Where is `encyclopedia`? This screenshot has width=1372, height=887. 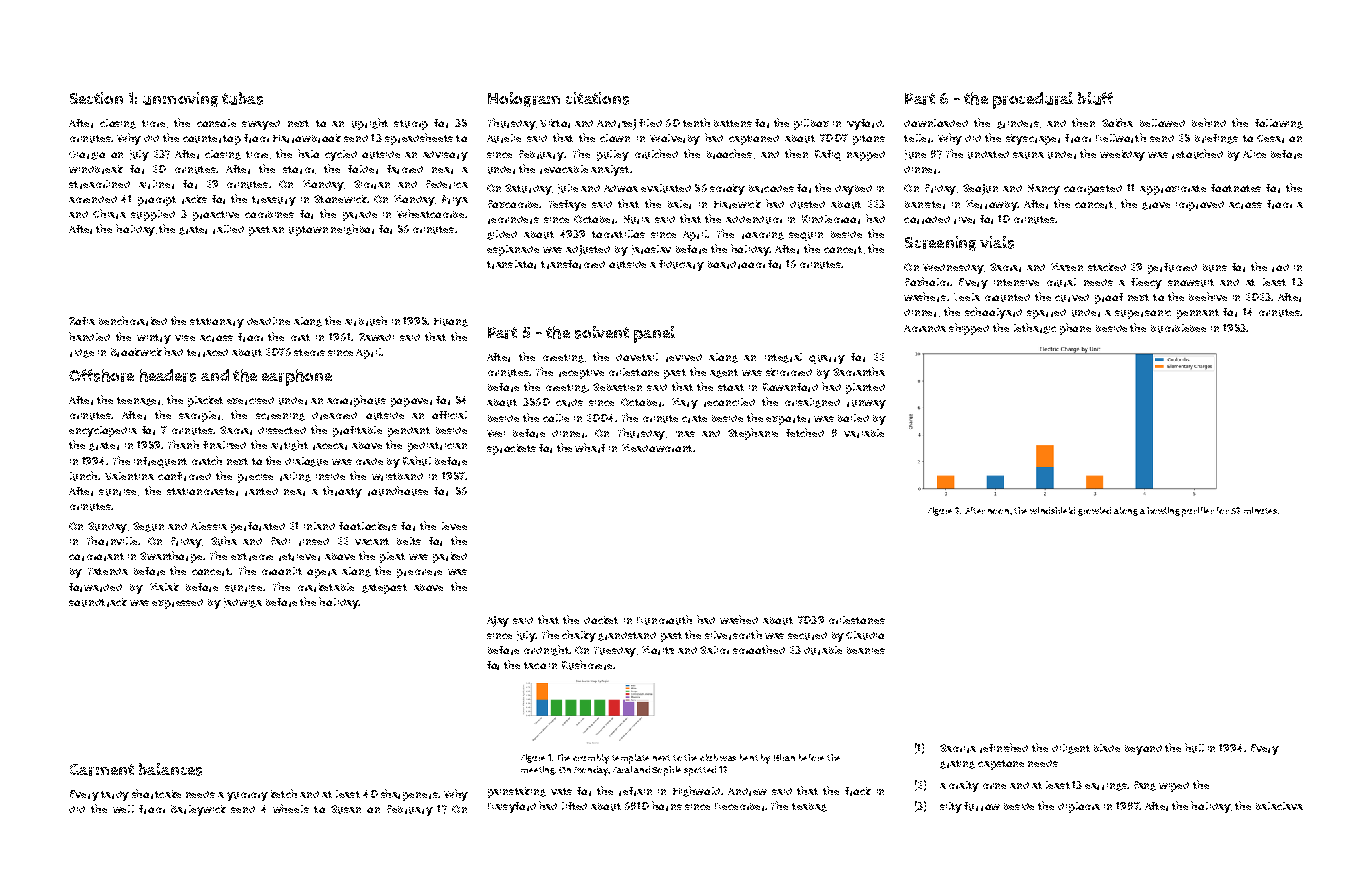
encyclopedia is located at coordinates (103, 431).
